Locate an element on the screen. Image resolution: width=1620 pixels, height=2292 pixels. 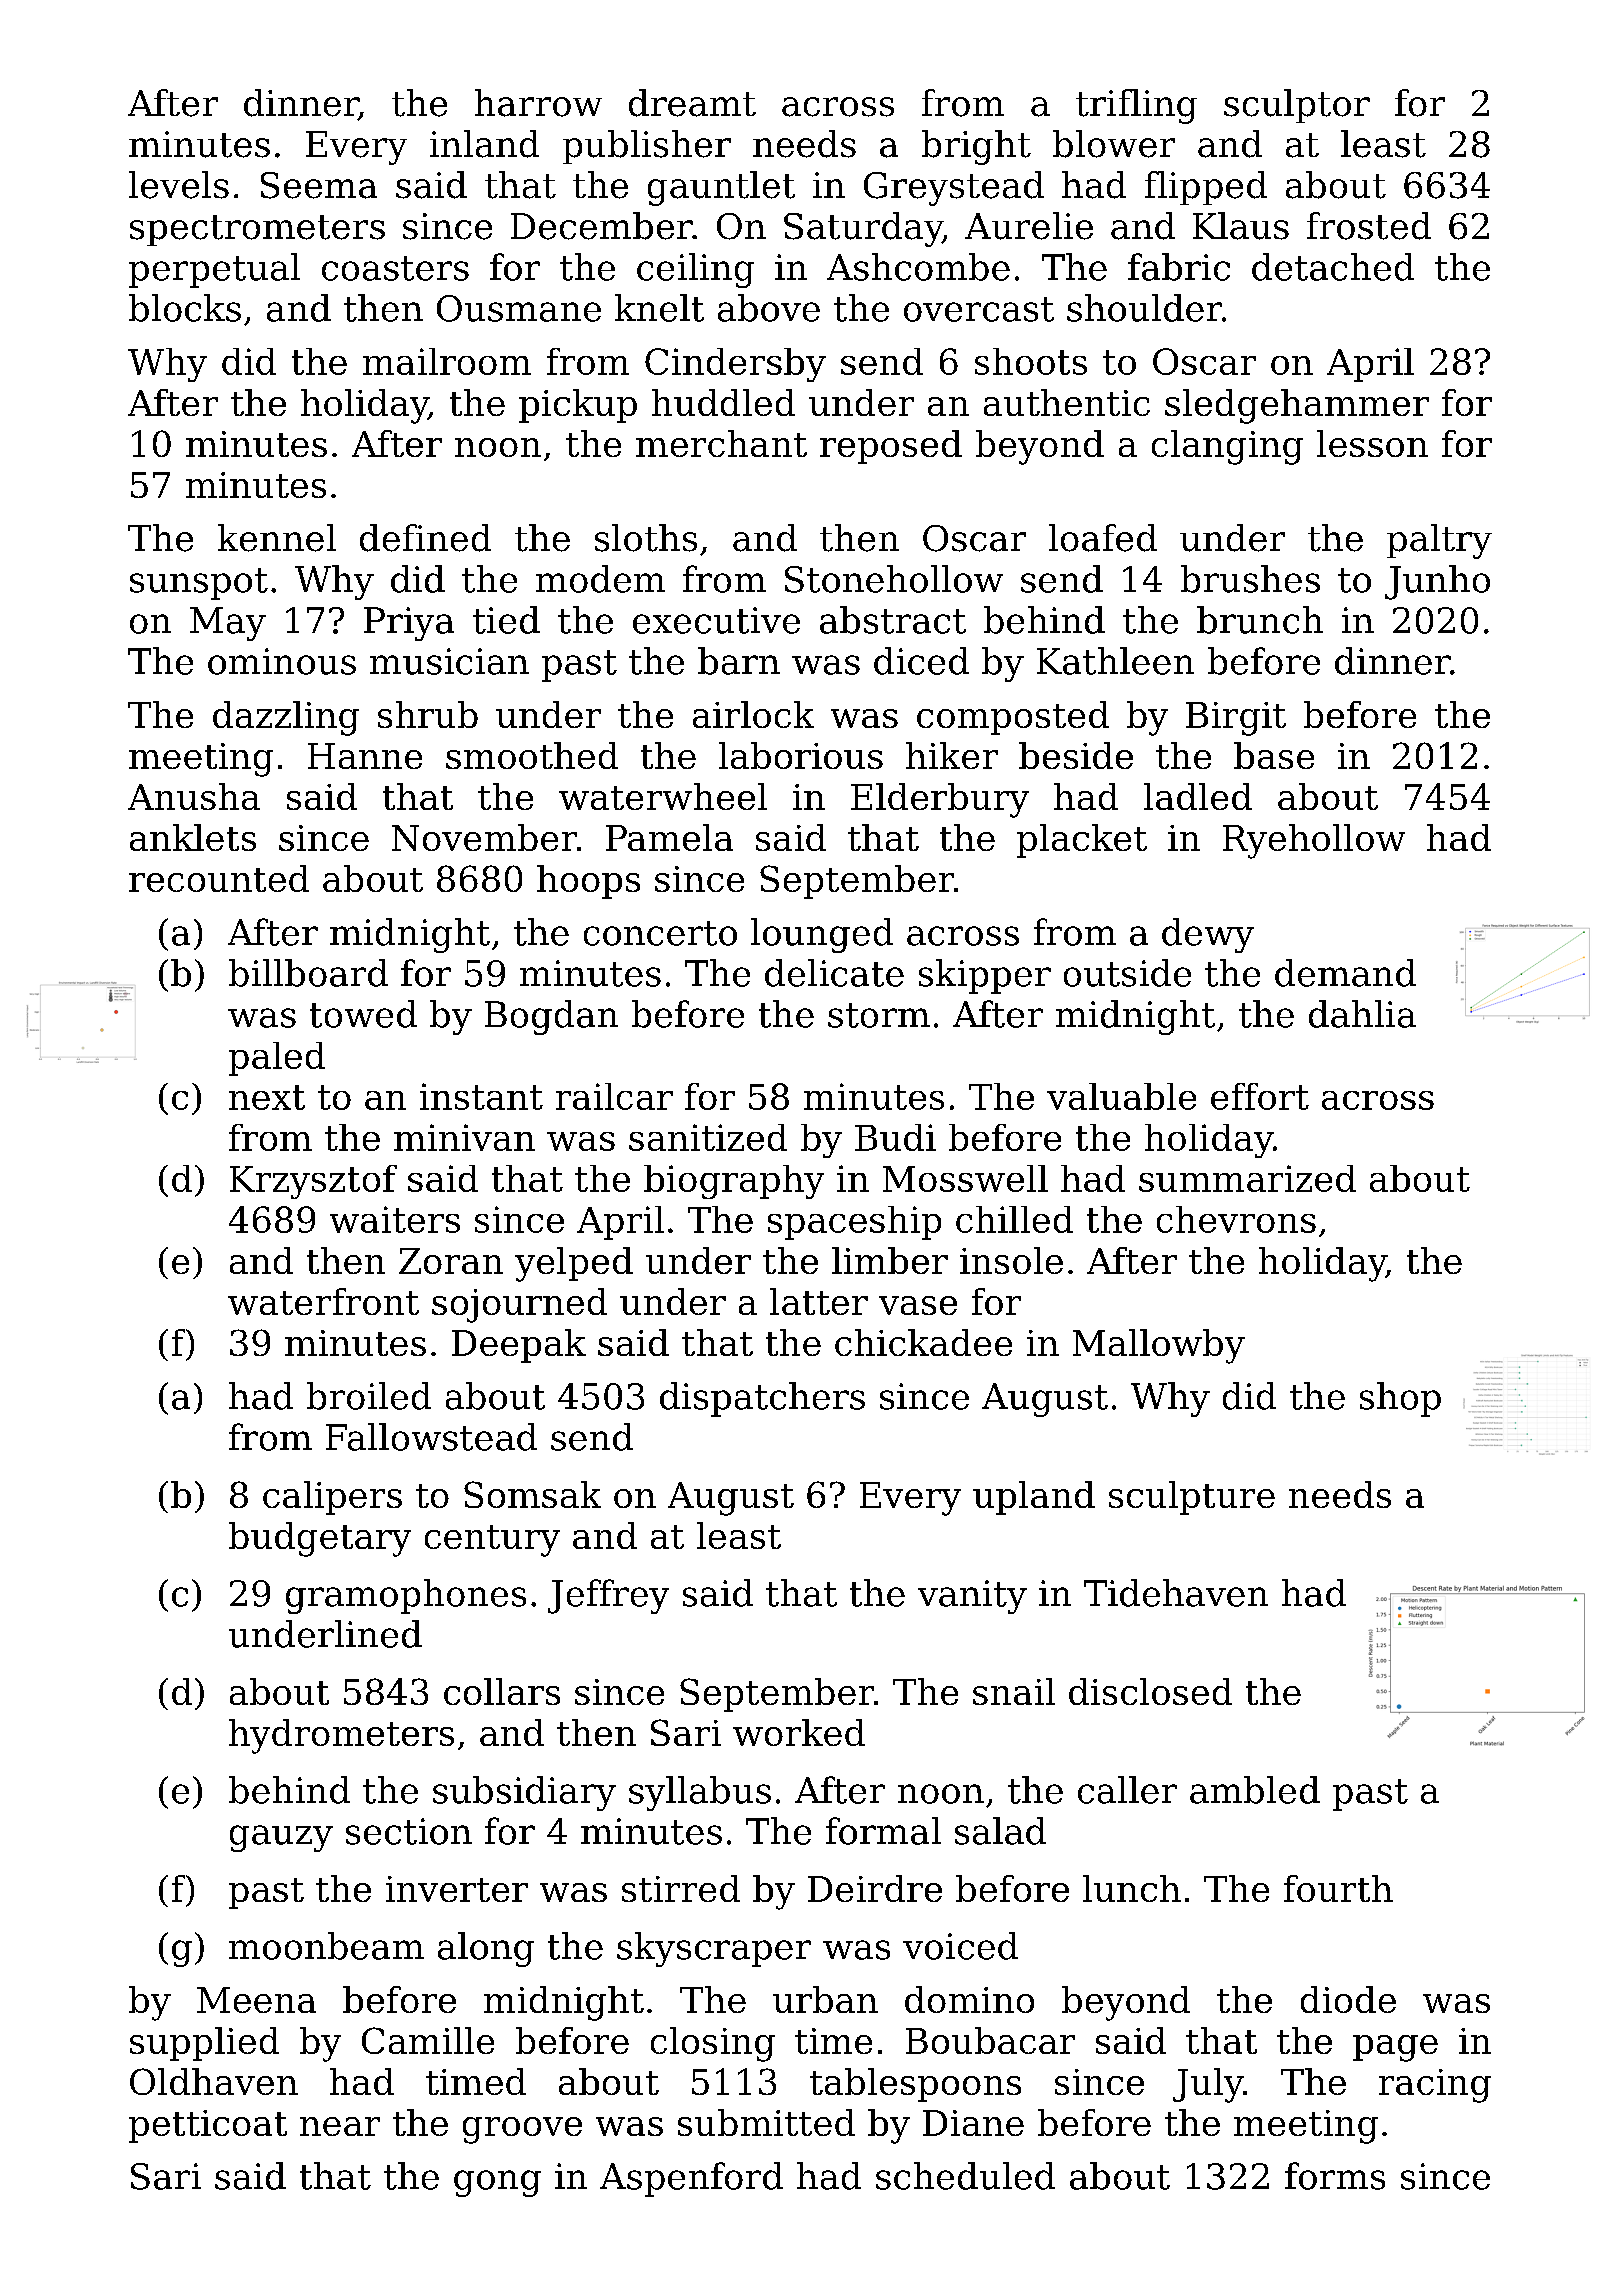
vanity is located at coordinates (972, 1597).
